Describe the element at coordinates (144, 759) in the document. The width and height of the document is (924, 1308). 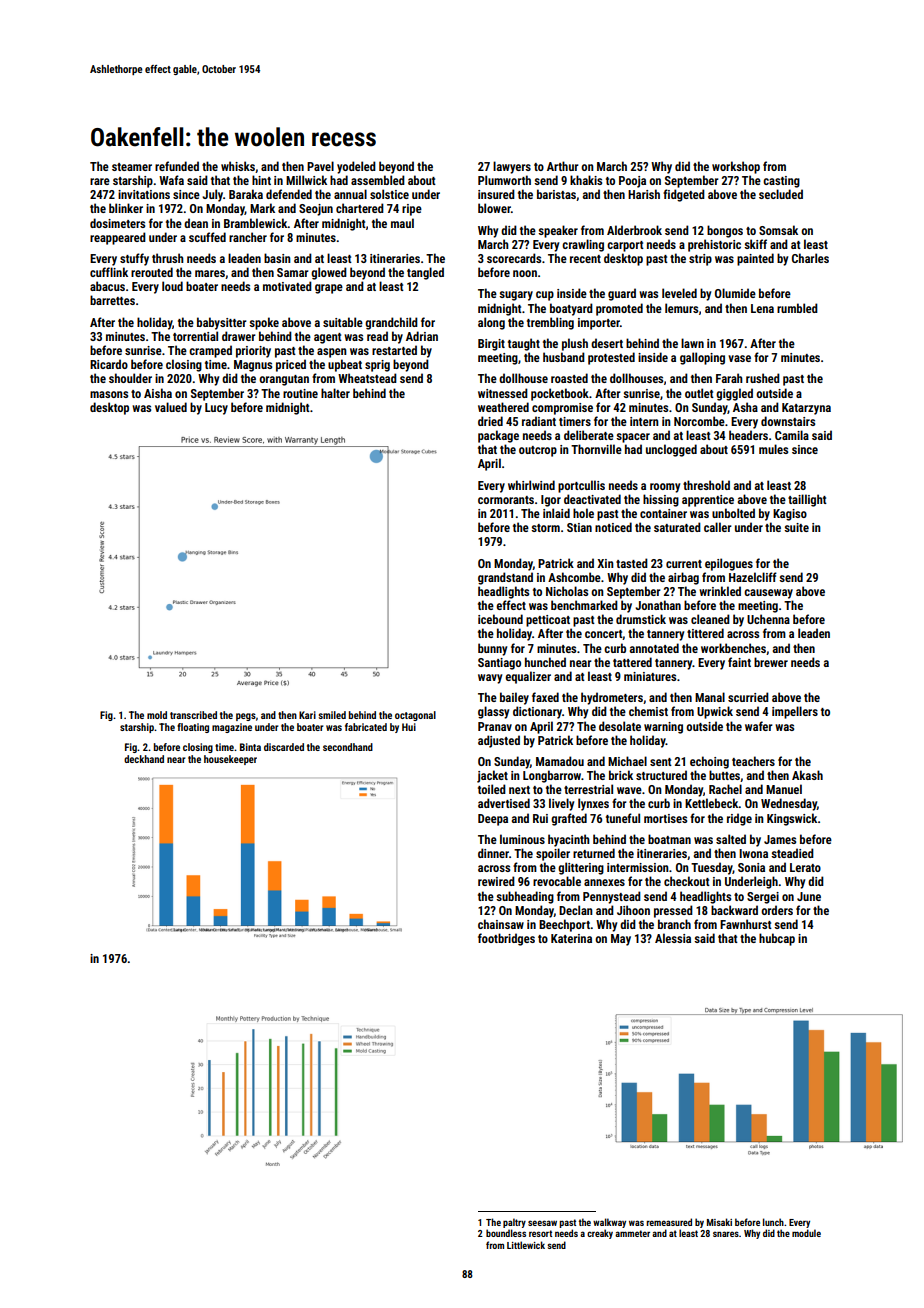
I see `deckhand` at that location.
